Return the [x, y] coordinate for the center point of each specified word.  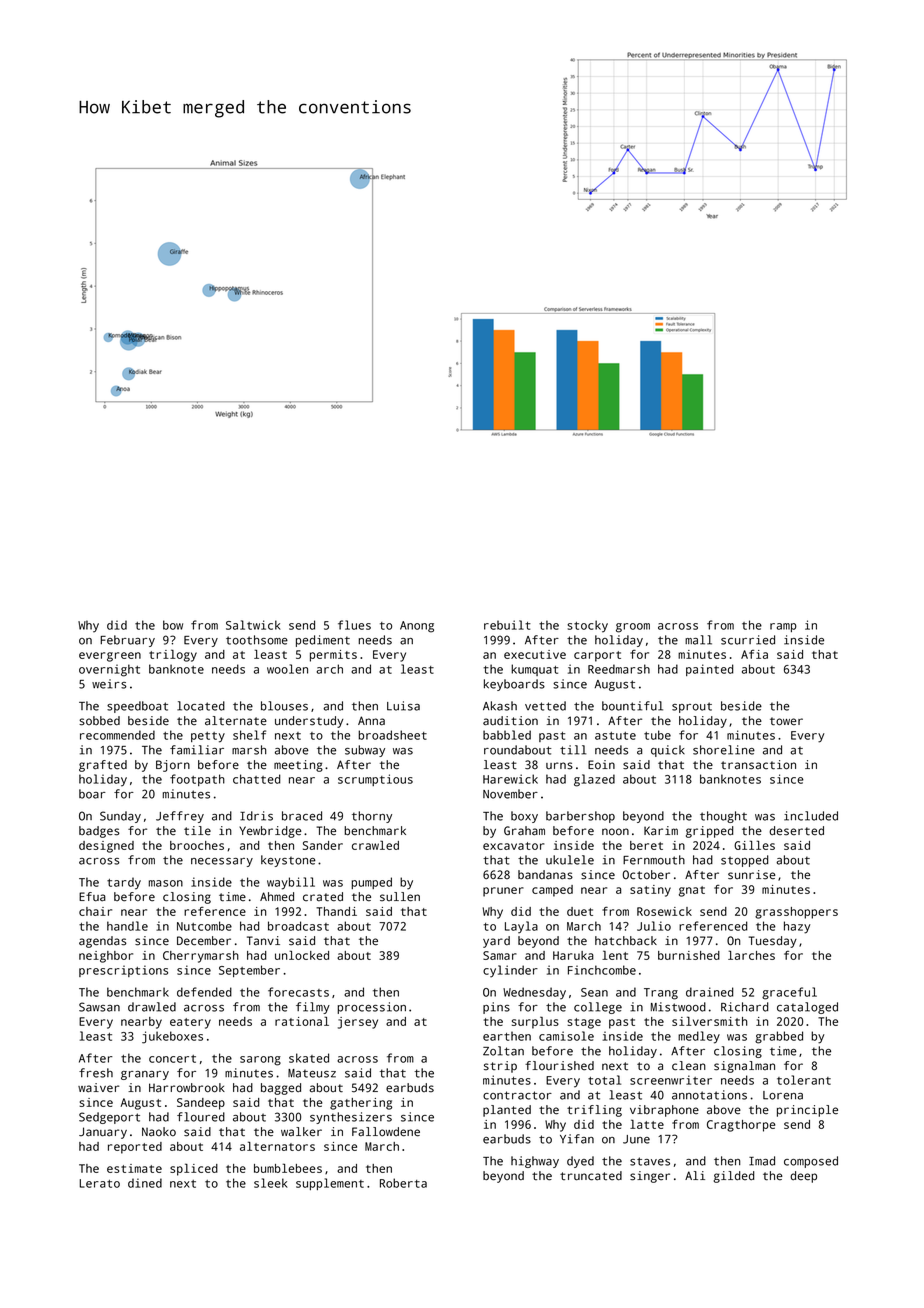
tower [786, 721]
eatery [190, 1023]
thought [723, 817]
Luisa [403, 706]
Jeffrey [180, 817]
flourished [559, 1066]
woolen [287, 669]
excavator [513, 846]
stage [584, 1023]
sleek [271, 1183]
